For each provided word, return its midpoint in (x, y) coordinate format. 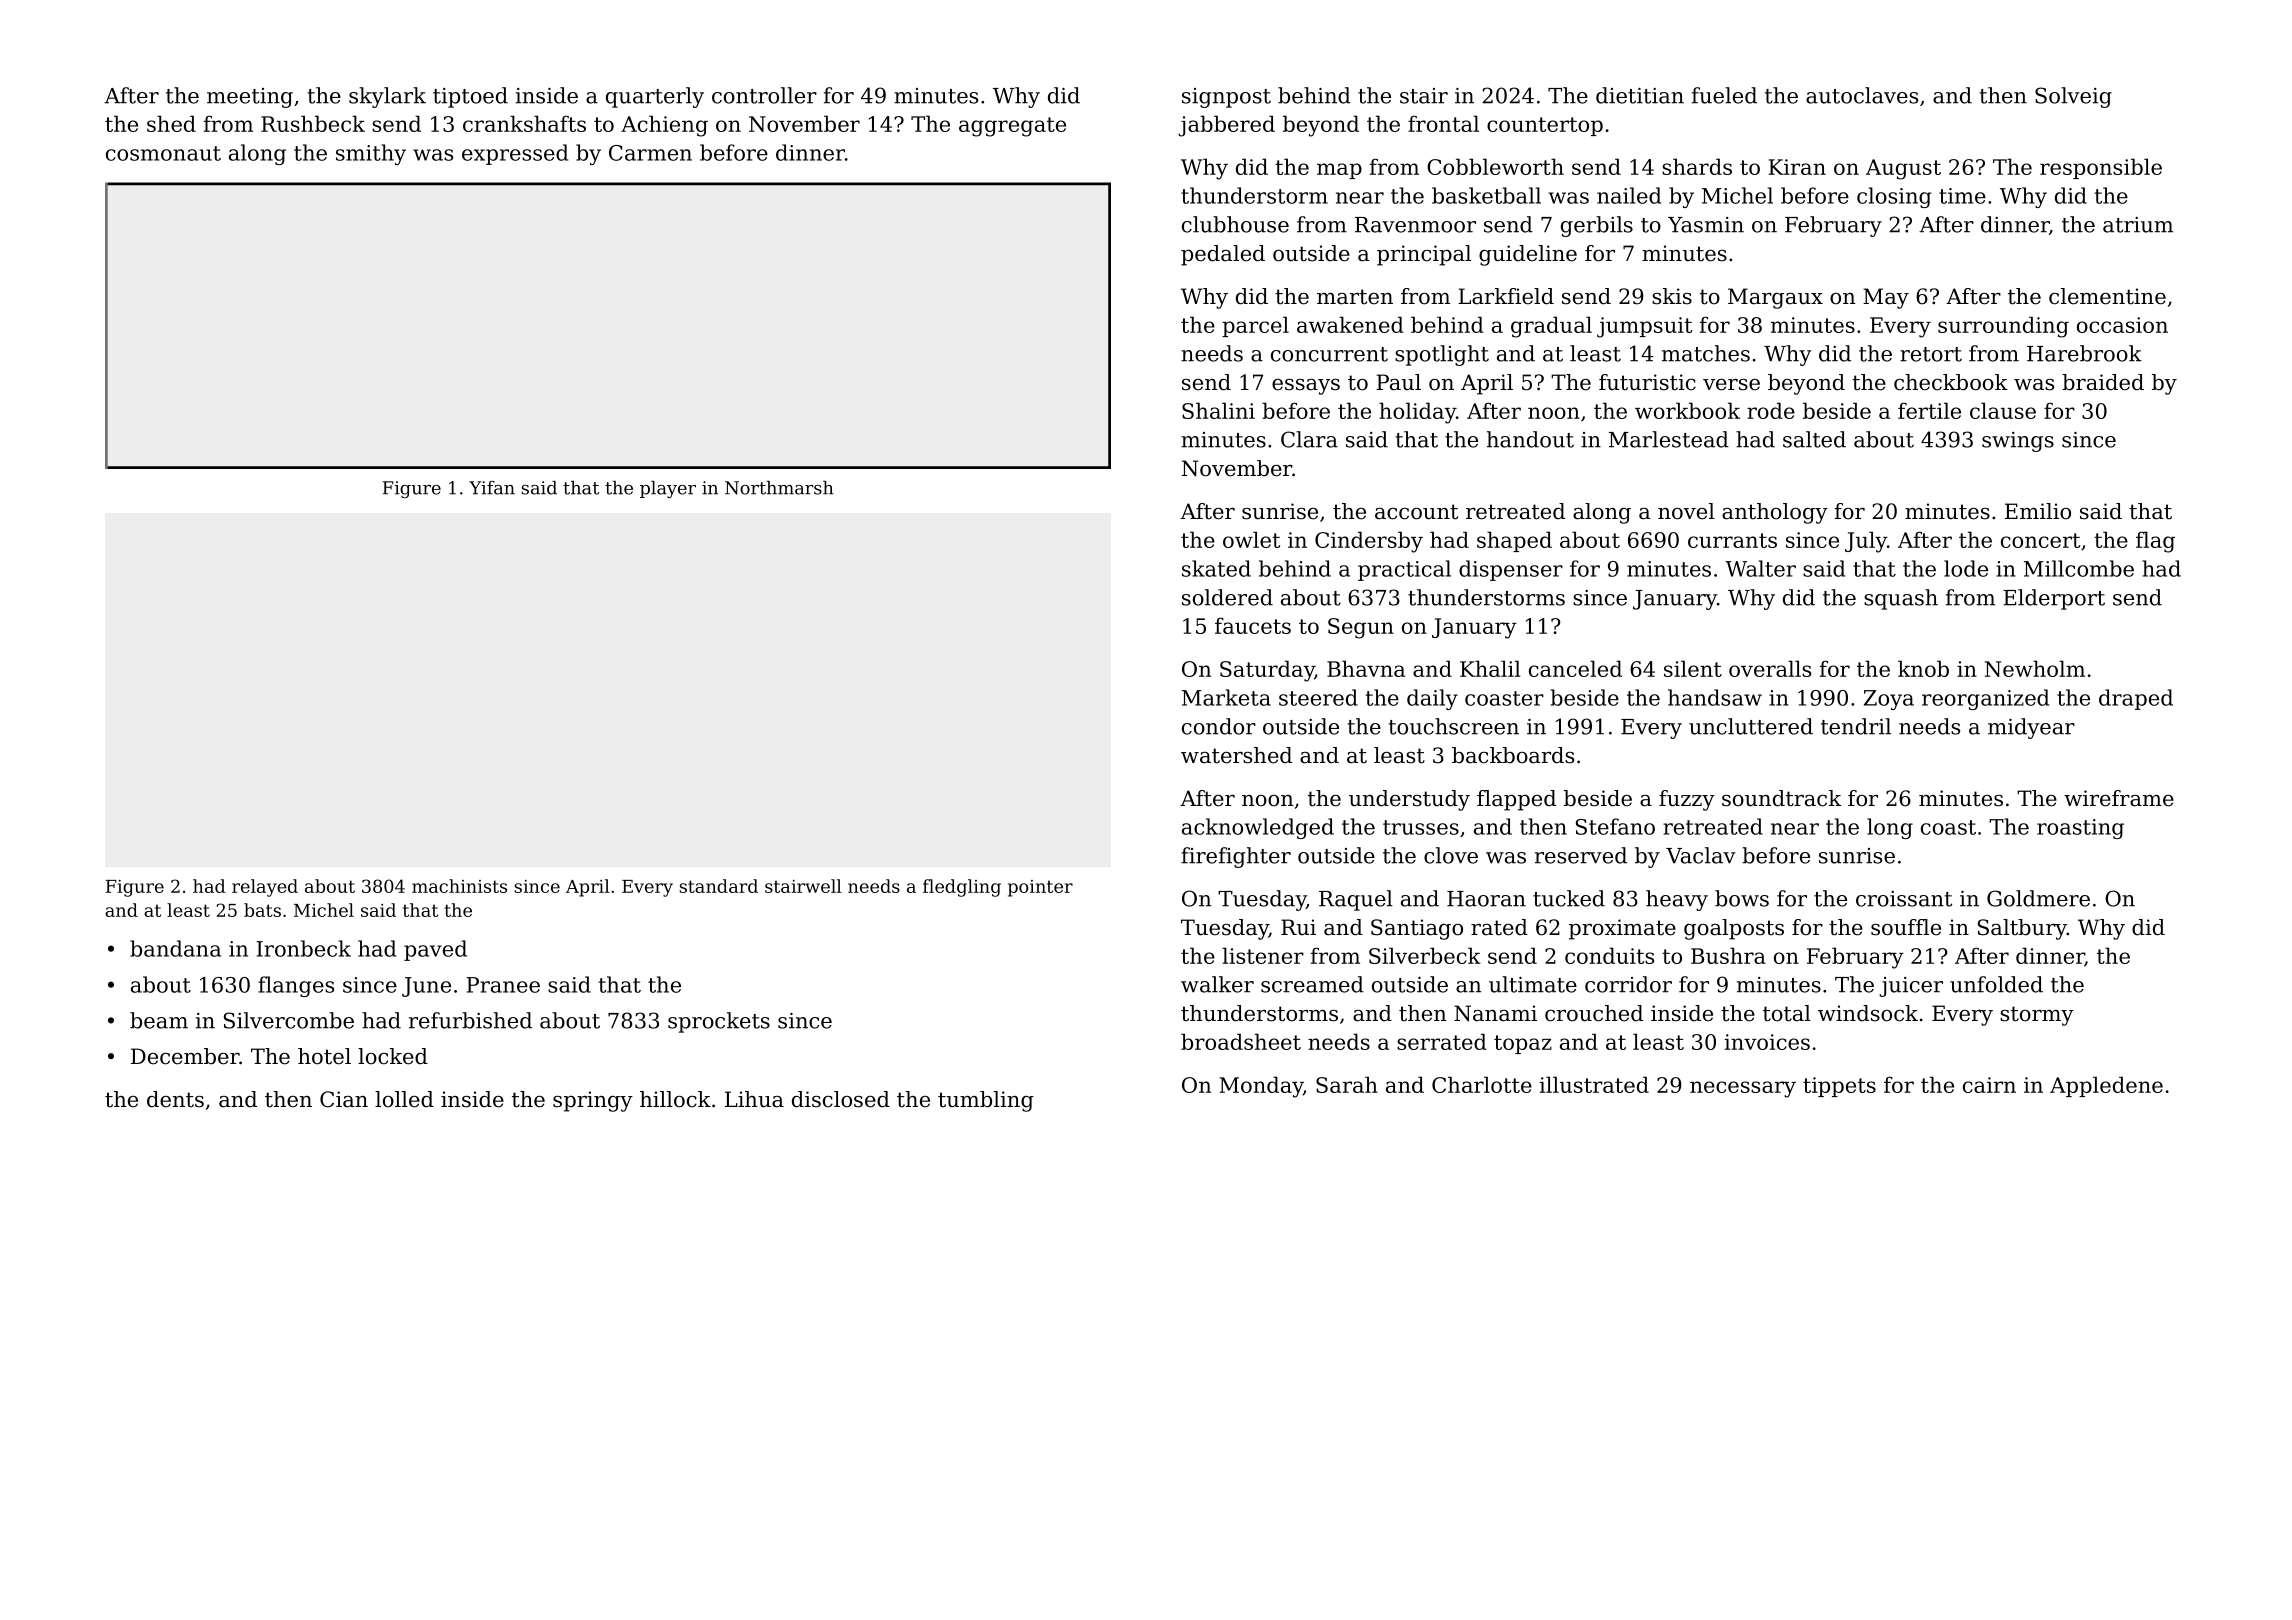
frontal (1443, 123)
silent (1693, 668)
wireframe (2119, 798)
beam (159, 1020)
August (1903, 169)
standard (718, 886)
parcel (1255, 326)
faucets (1253, 625)
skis (1672, 296)
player (668, 489)
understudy (1409, 800)
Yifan (492, 488)
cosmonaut (163, 153)
